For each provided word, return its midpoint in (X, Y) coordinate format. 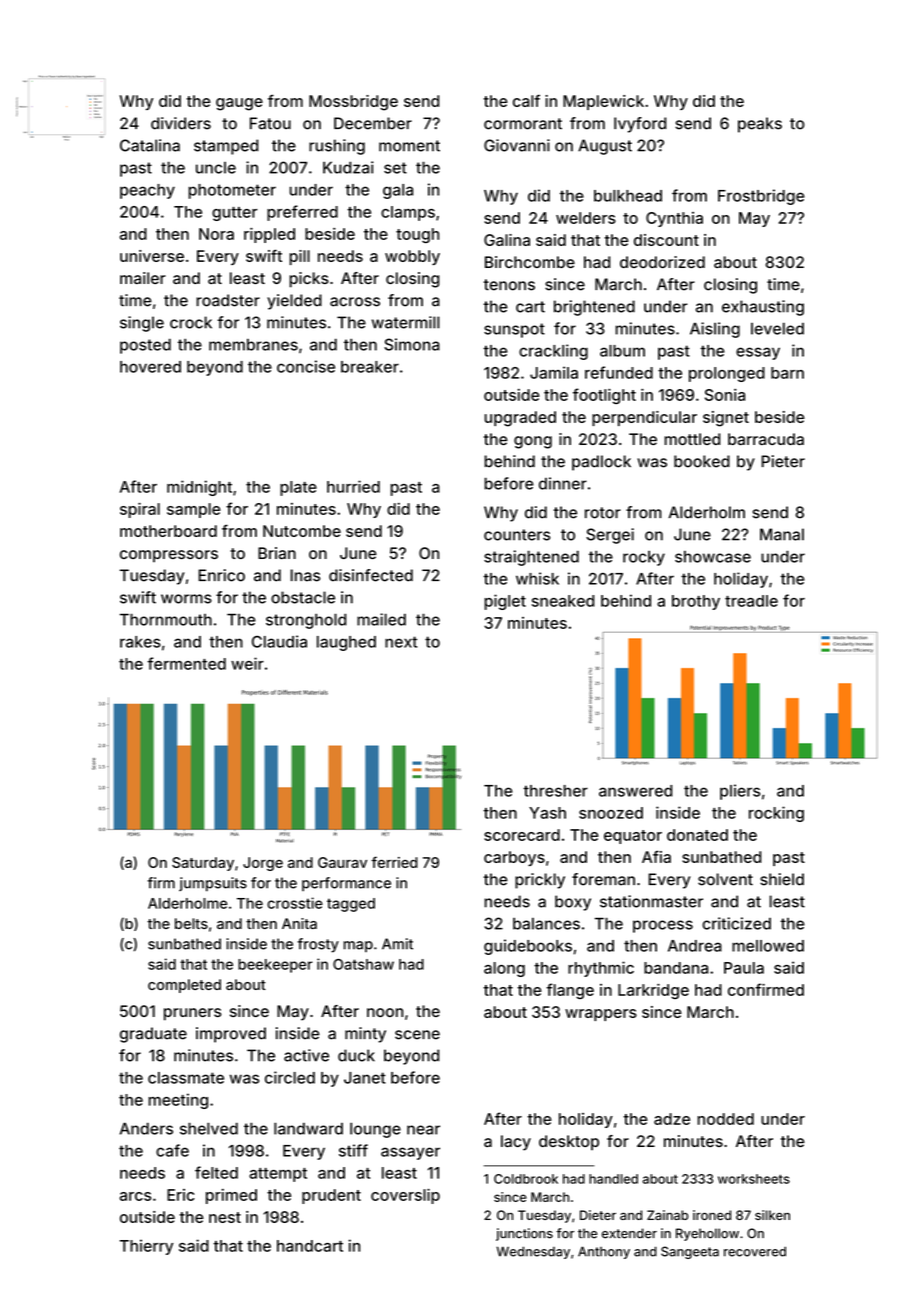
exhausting (763, 308)
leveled (777, 328)
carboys (514, 858)
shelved (209, 1128)
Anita (299, 923)
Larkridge (653, 991)
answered (635, 791)
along (504, 969)
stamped (226, 147)
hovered (150, 367)
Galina (507, 240)
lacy (516, 1143)
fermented (186, 663)
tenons (509, 285)
